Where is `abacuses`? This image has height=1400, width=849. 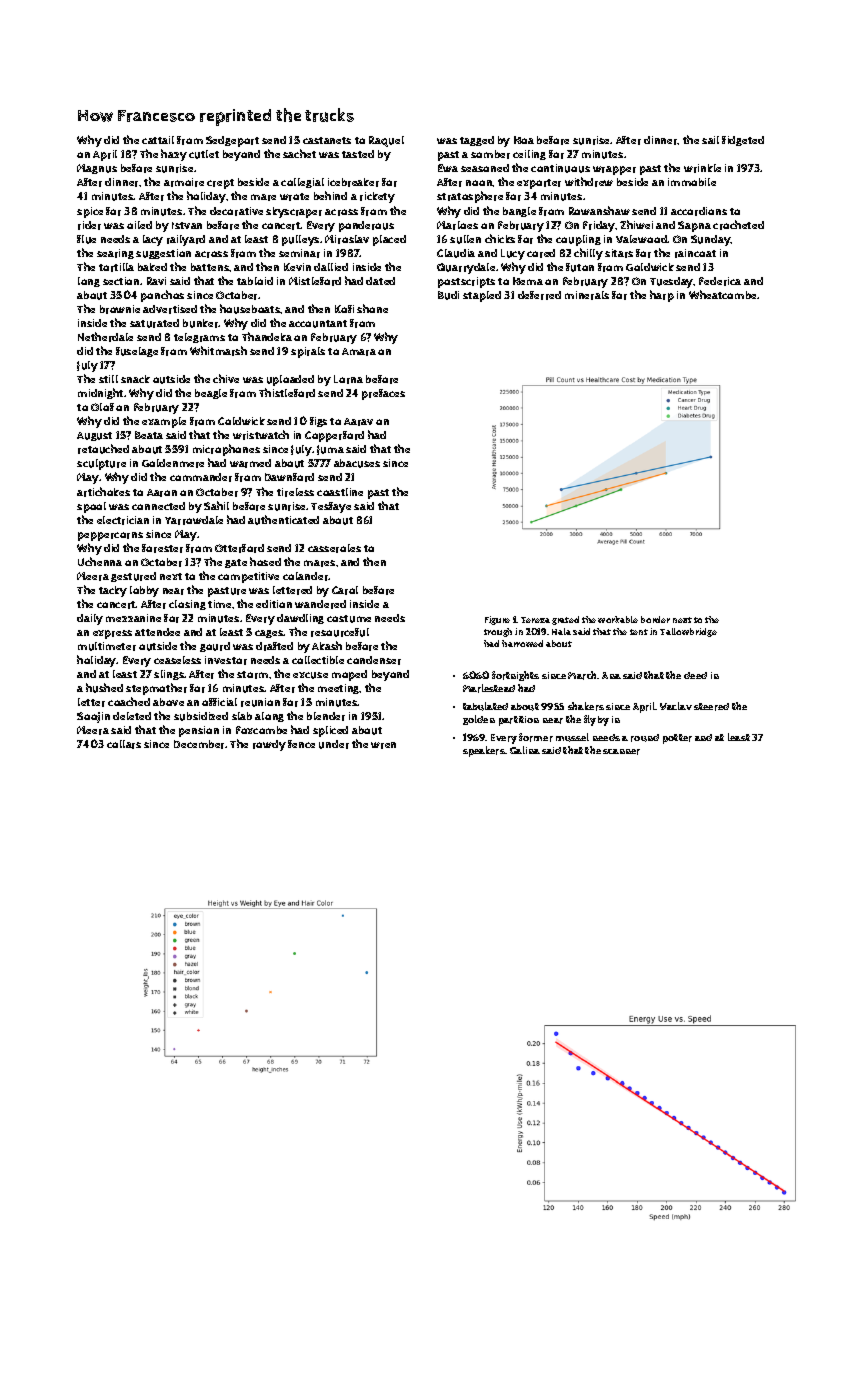 abacuses is located at coordinates (357, 463).
